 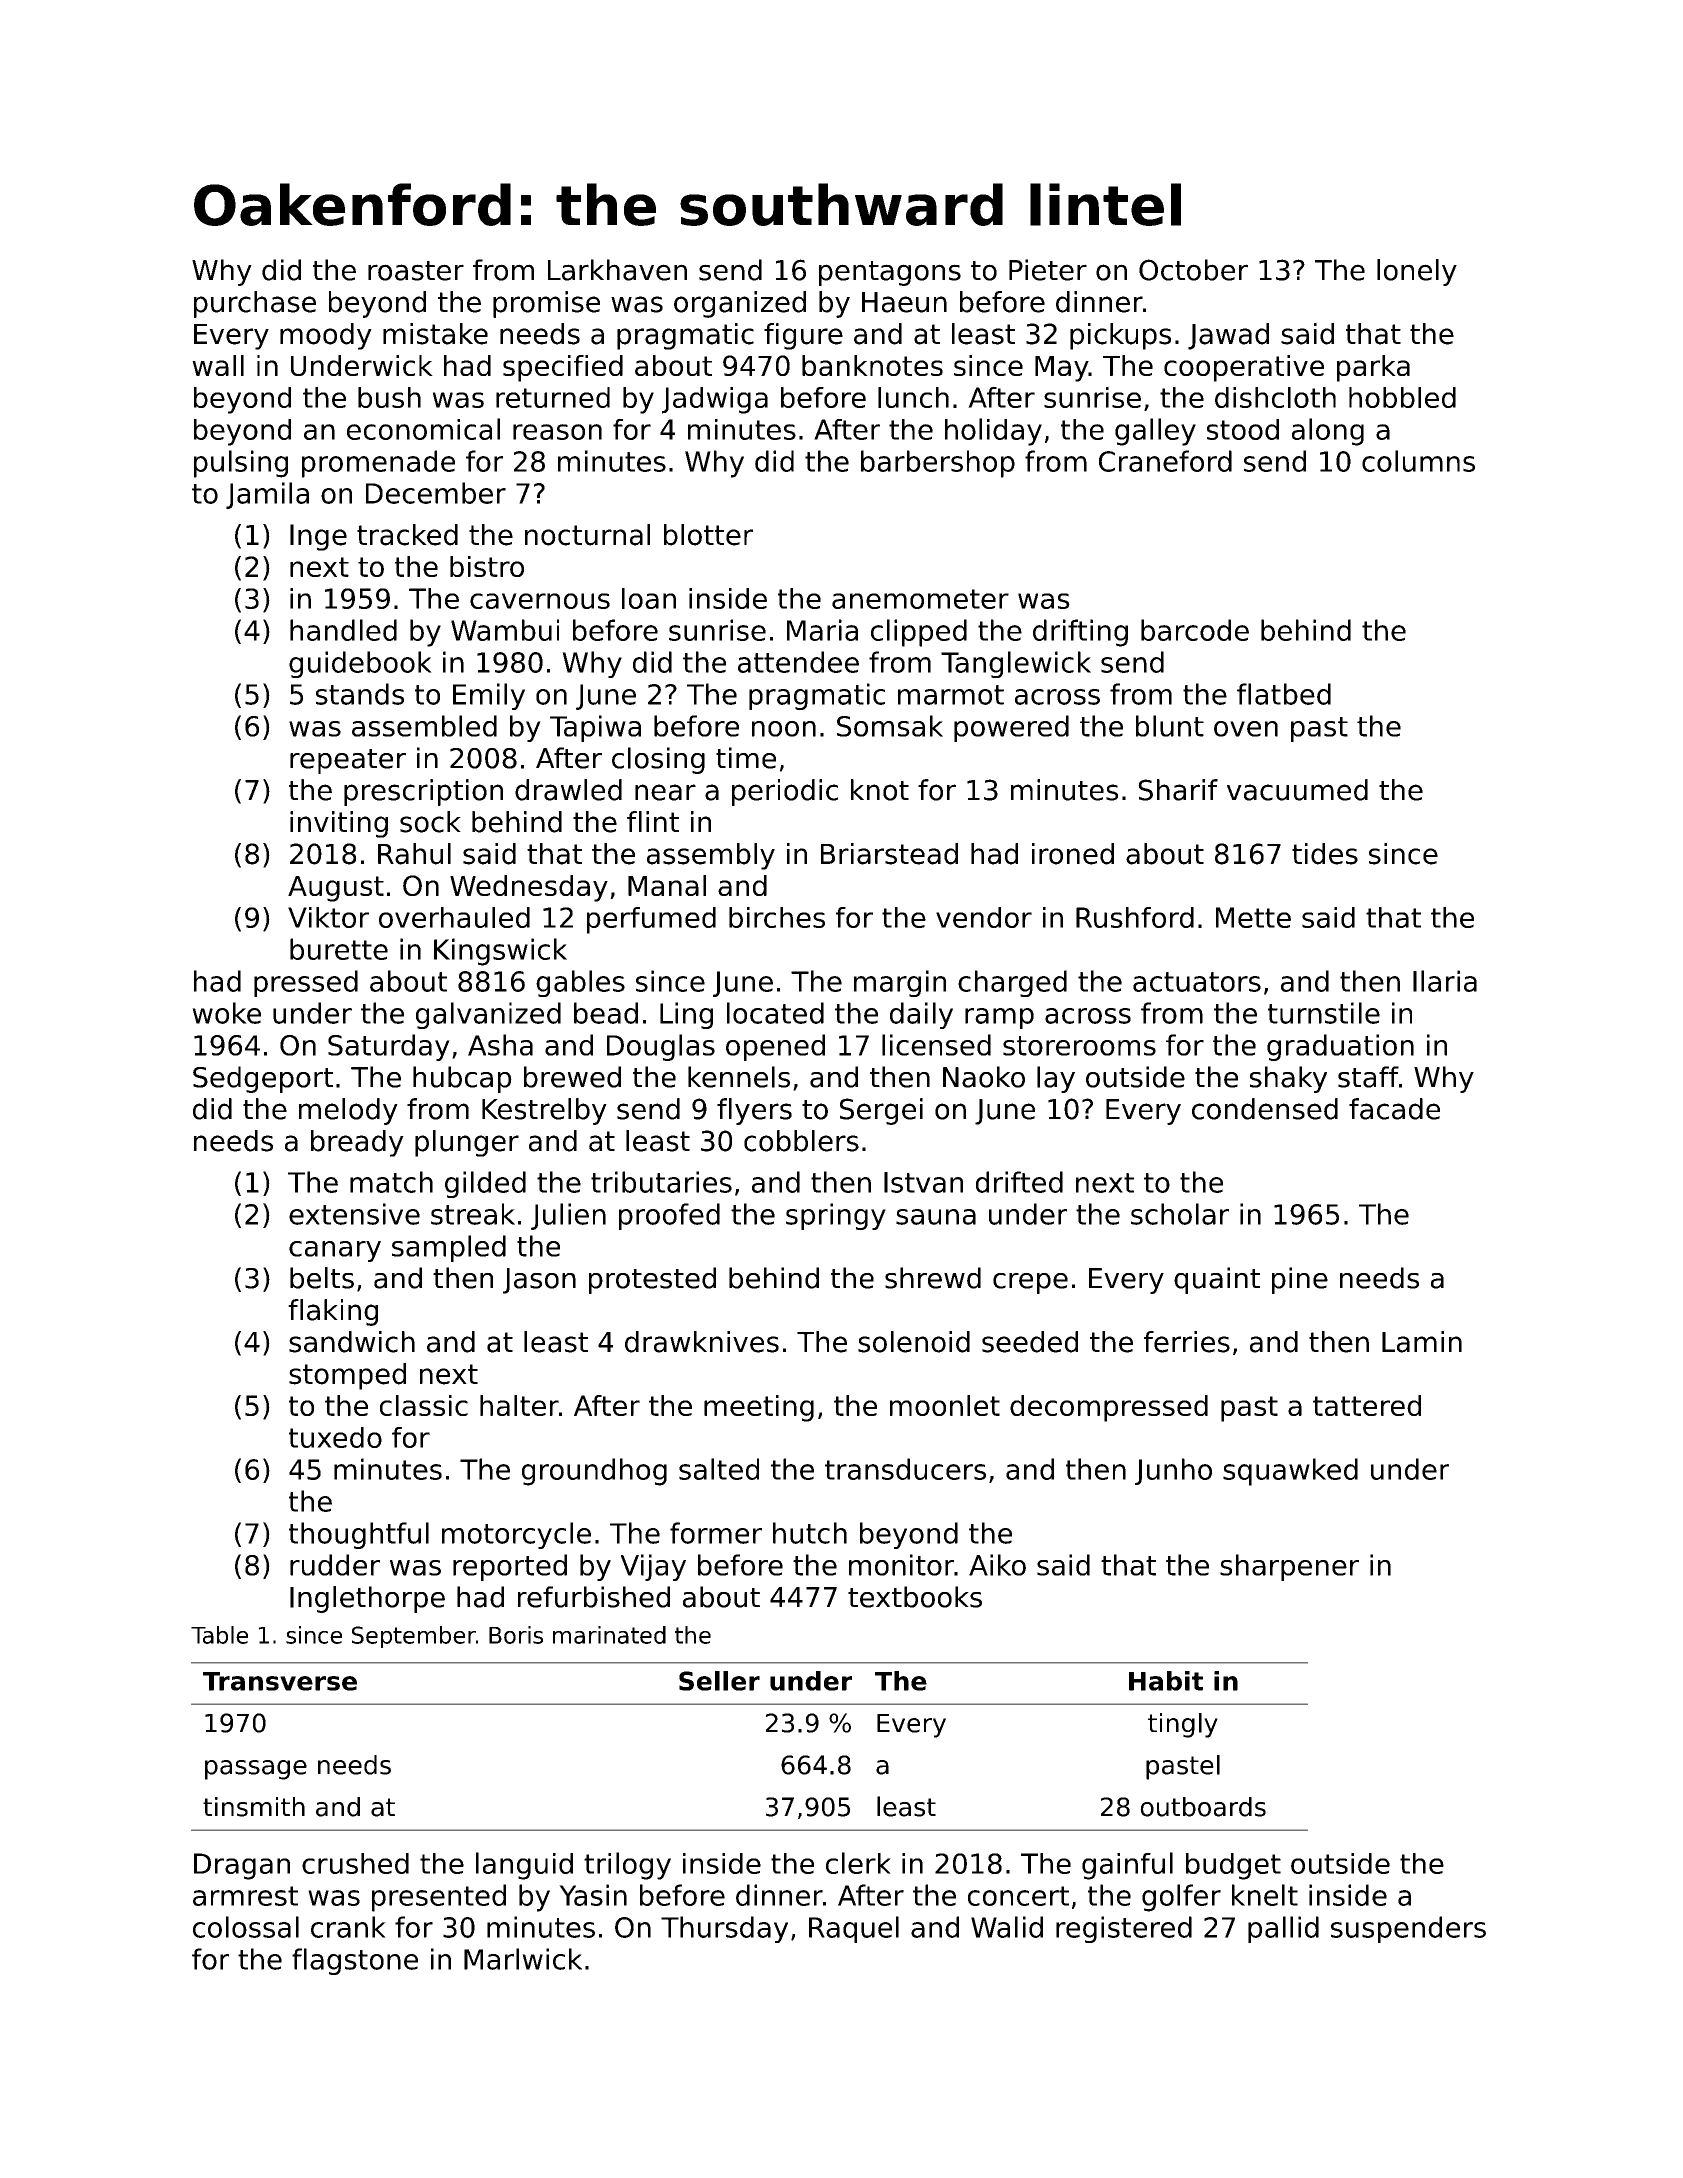 I want to click on pallid, so click(x=1283, y=1929).
